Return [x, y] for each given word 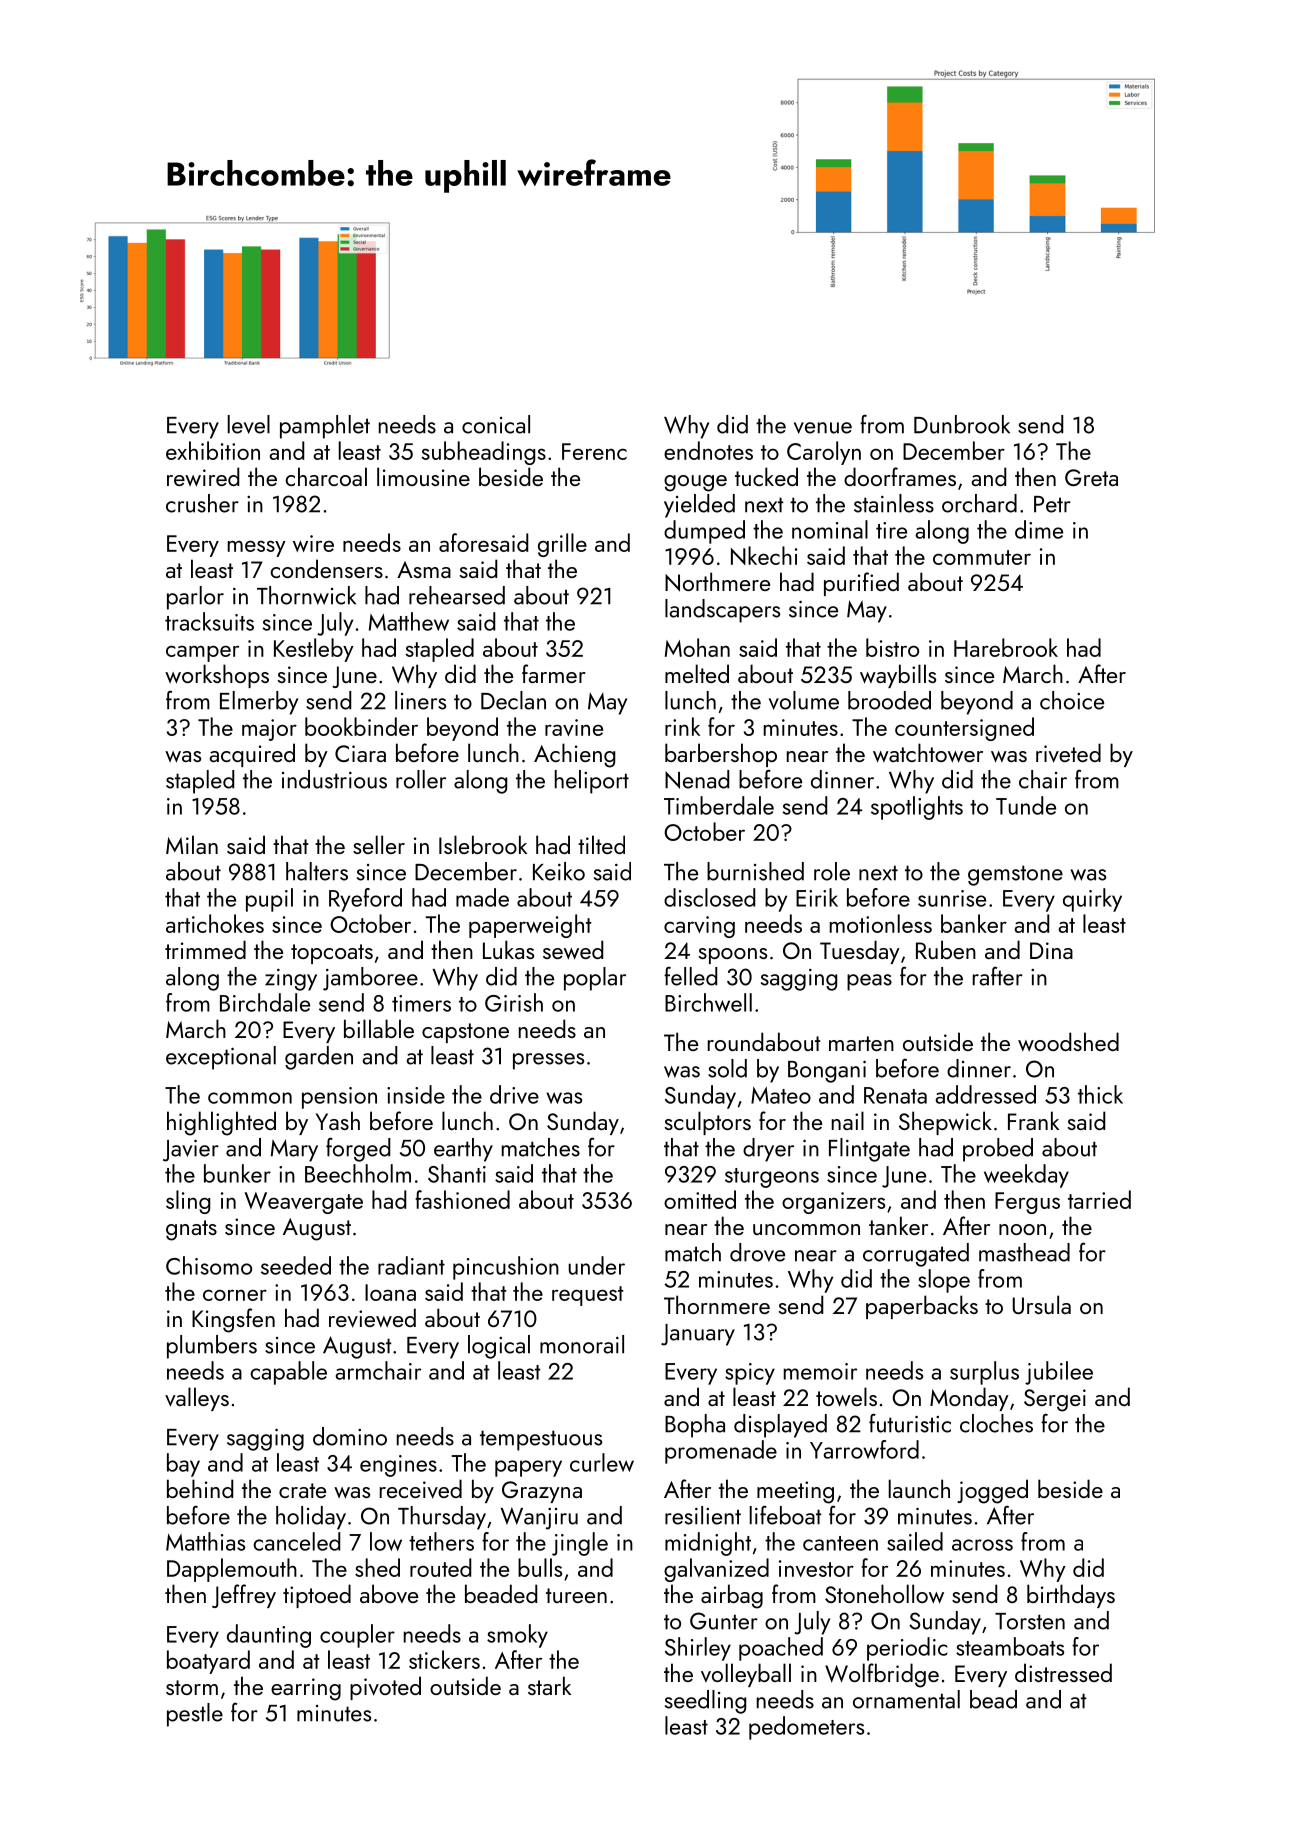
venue [823, 428]
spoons [733, 956]
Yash [338, 1120]
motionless [881, 923]
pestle [195, 1715]
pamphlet [325, 427]
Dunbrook [962, 424]
